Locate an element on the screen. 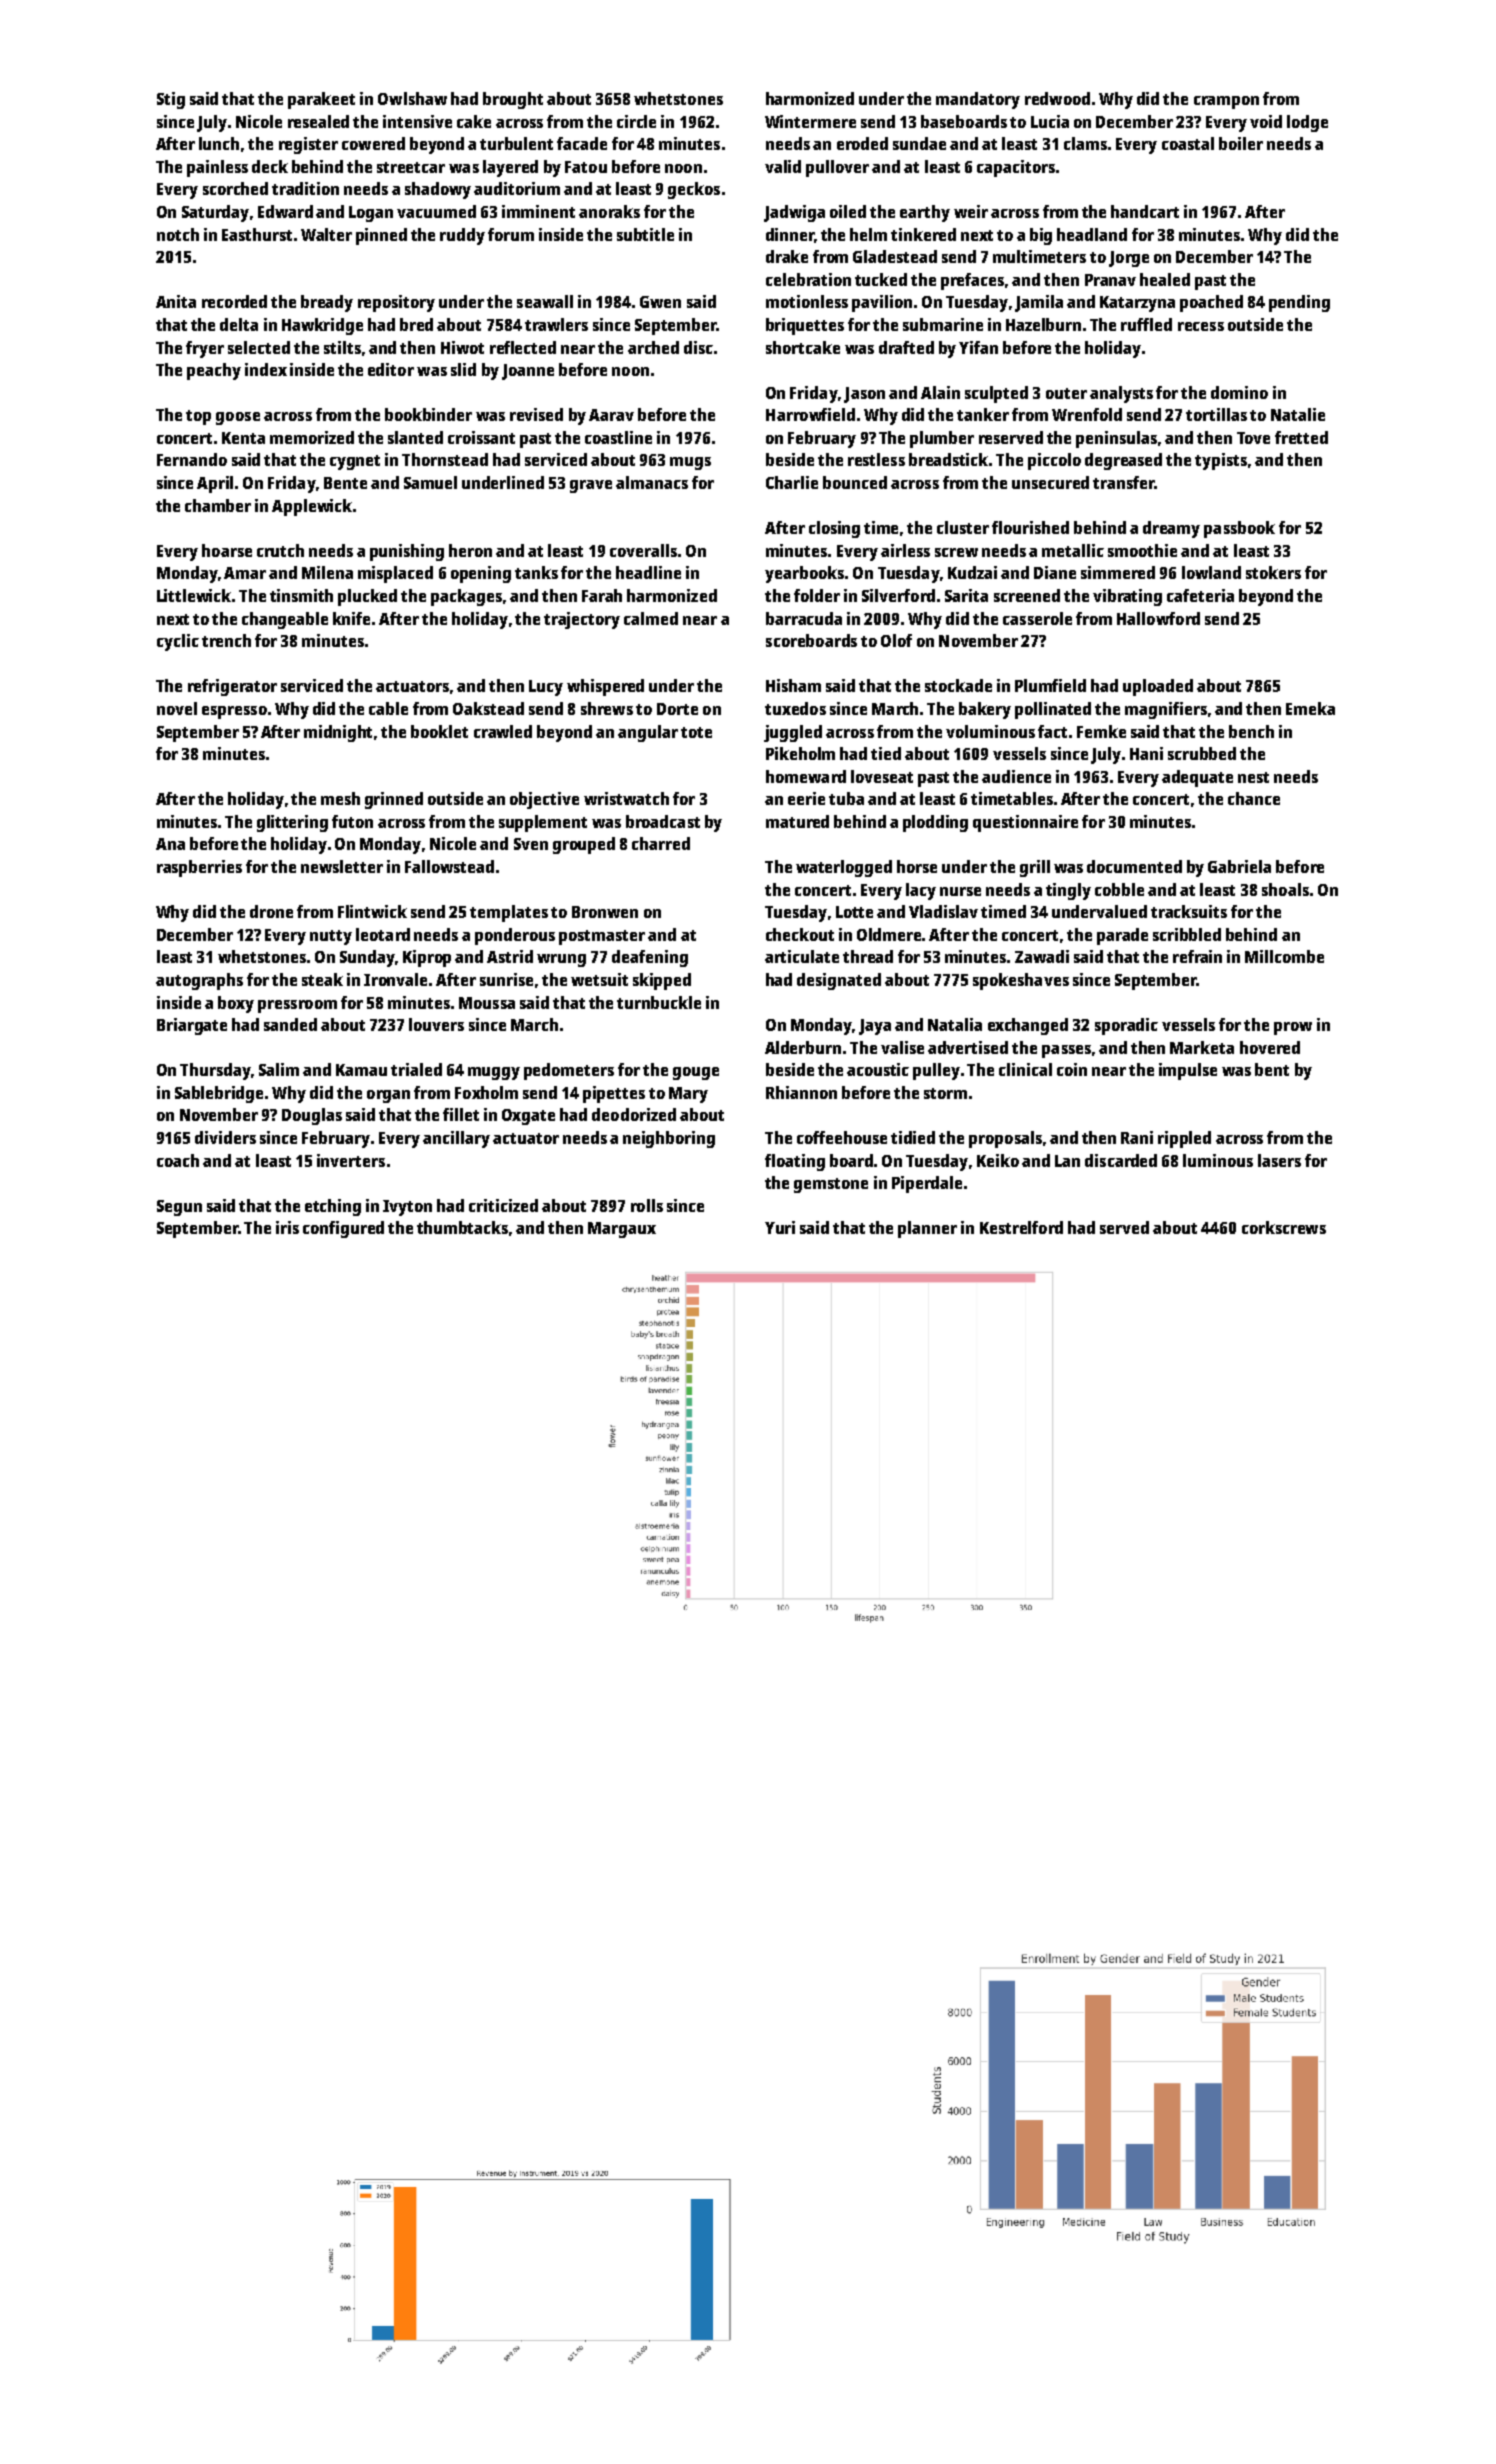 The width and height of the screenshot is (1496, 2464). brought is located at coordinates (513, 100).
